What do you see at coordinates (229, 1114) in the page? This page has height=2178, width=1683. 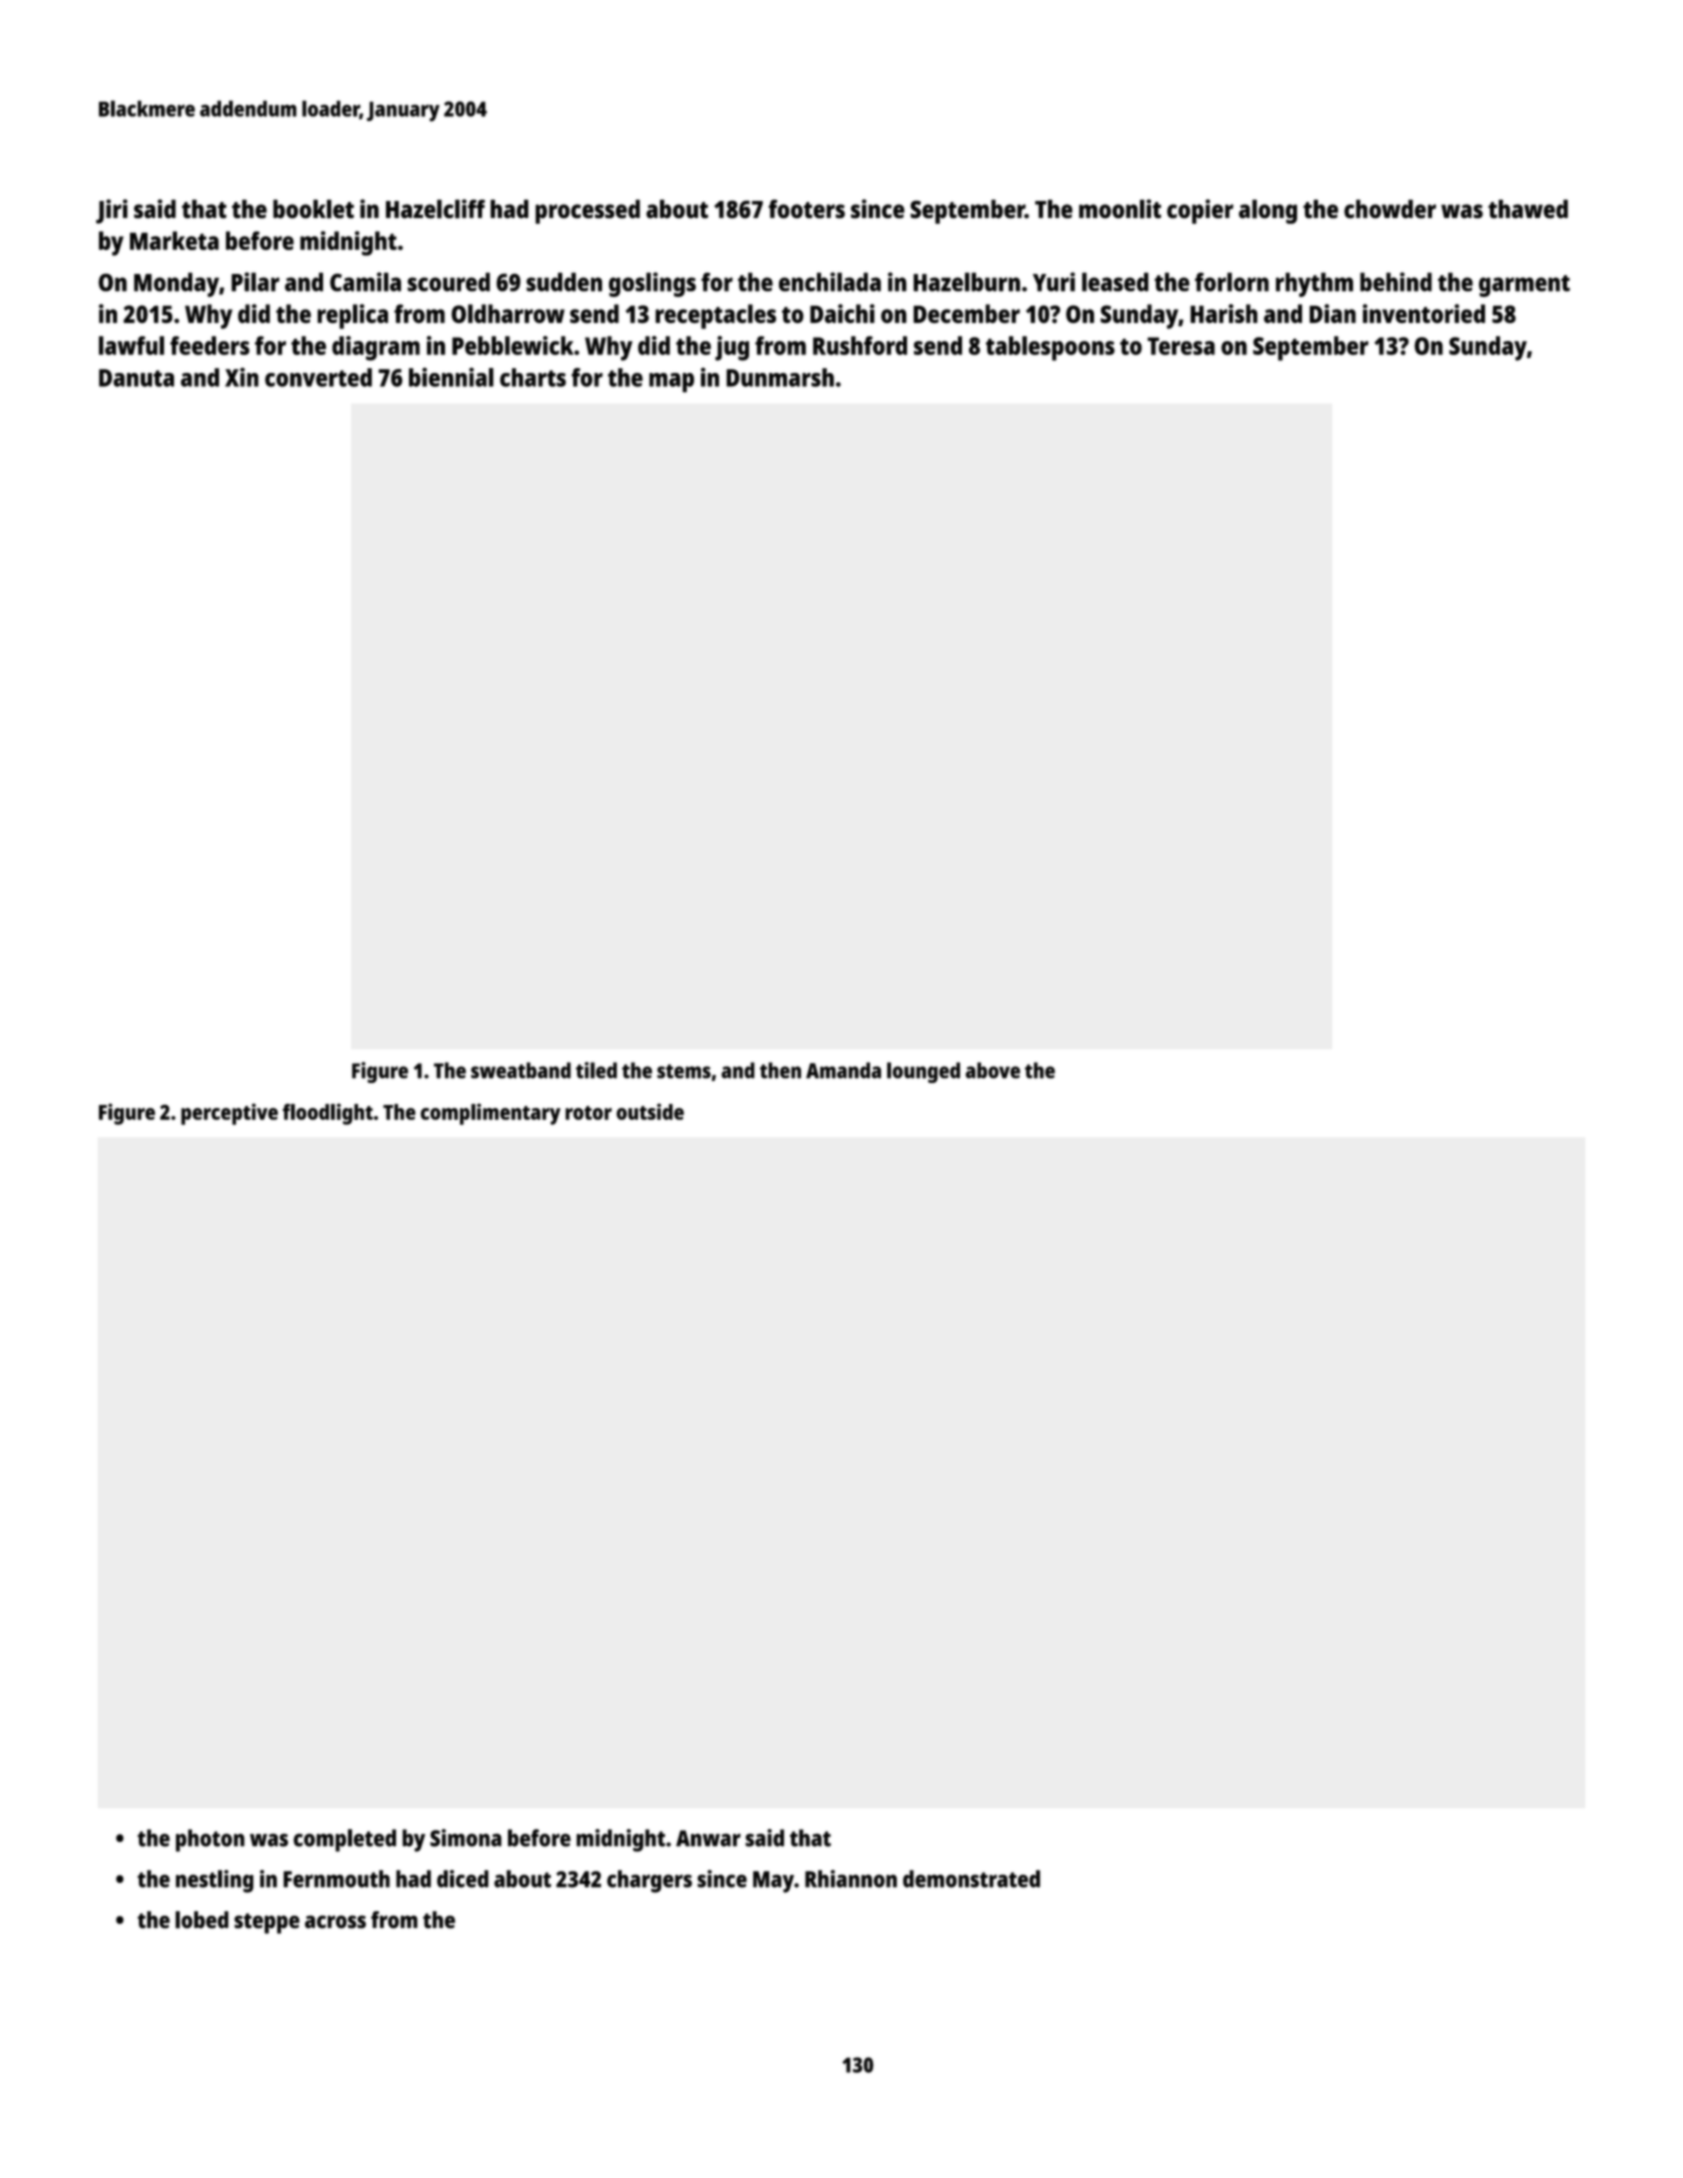 I see `perceptive` at bounding box center [229, 1114].
